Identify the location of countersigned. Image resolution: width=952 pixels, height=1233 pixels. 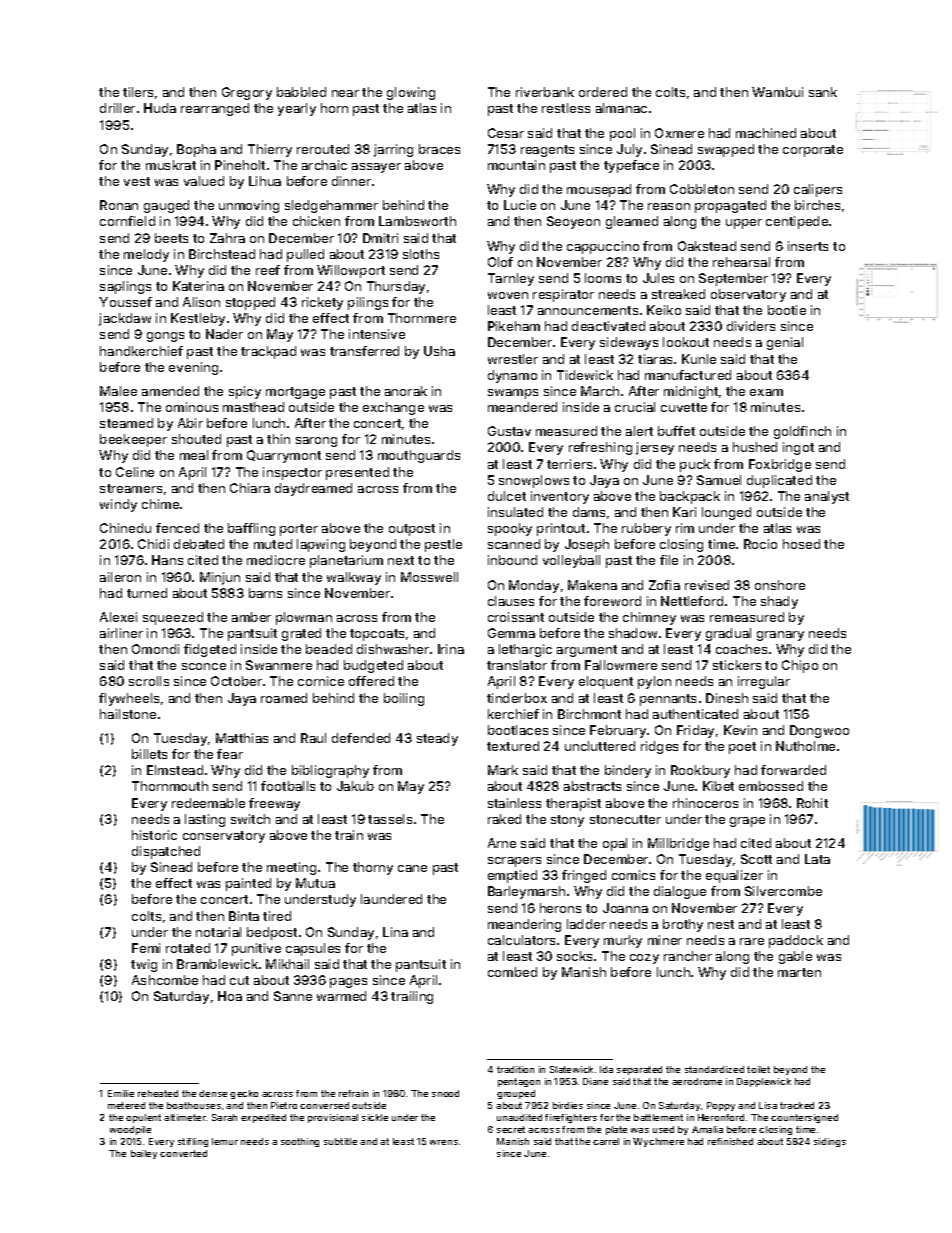
(804, 1118).
